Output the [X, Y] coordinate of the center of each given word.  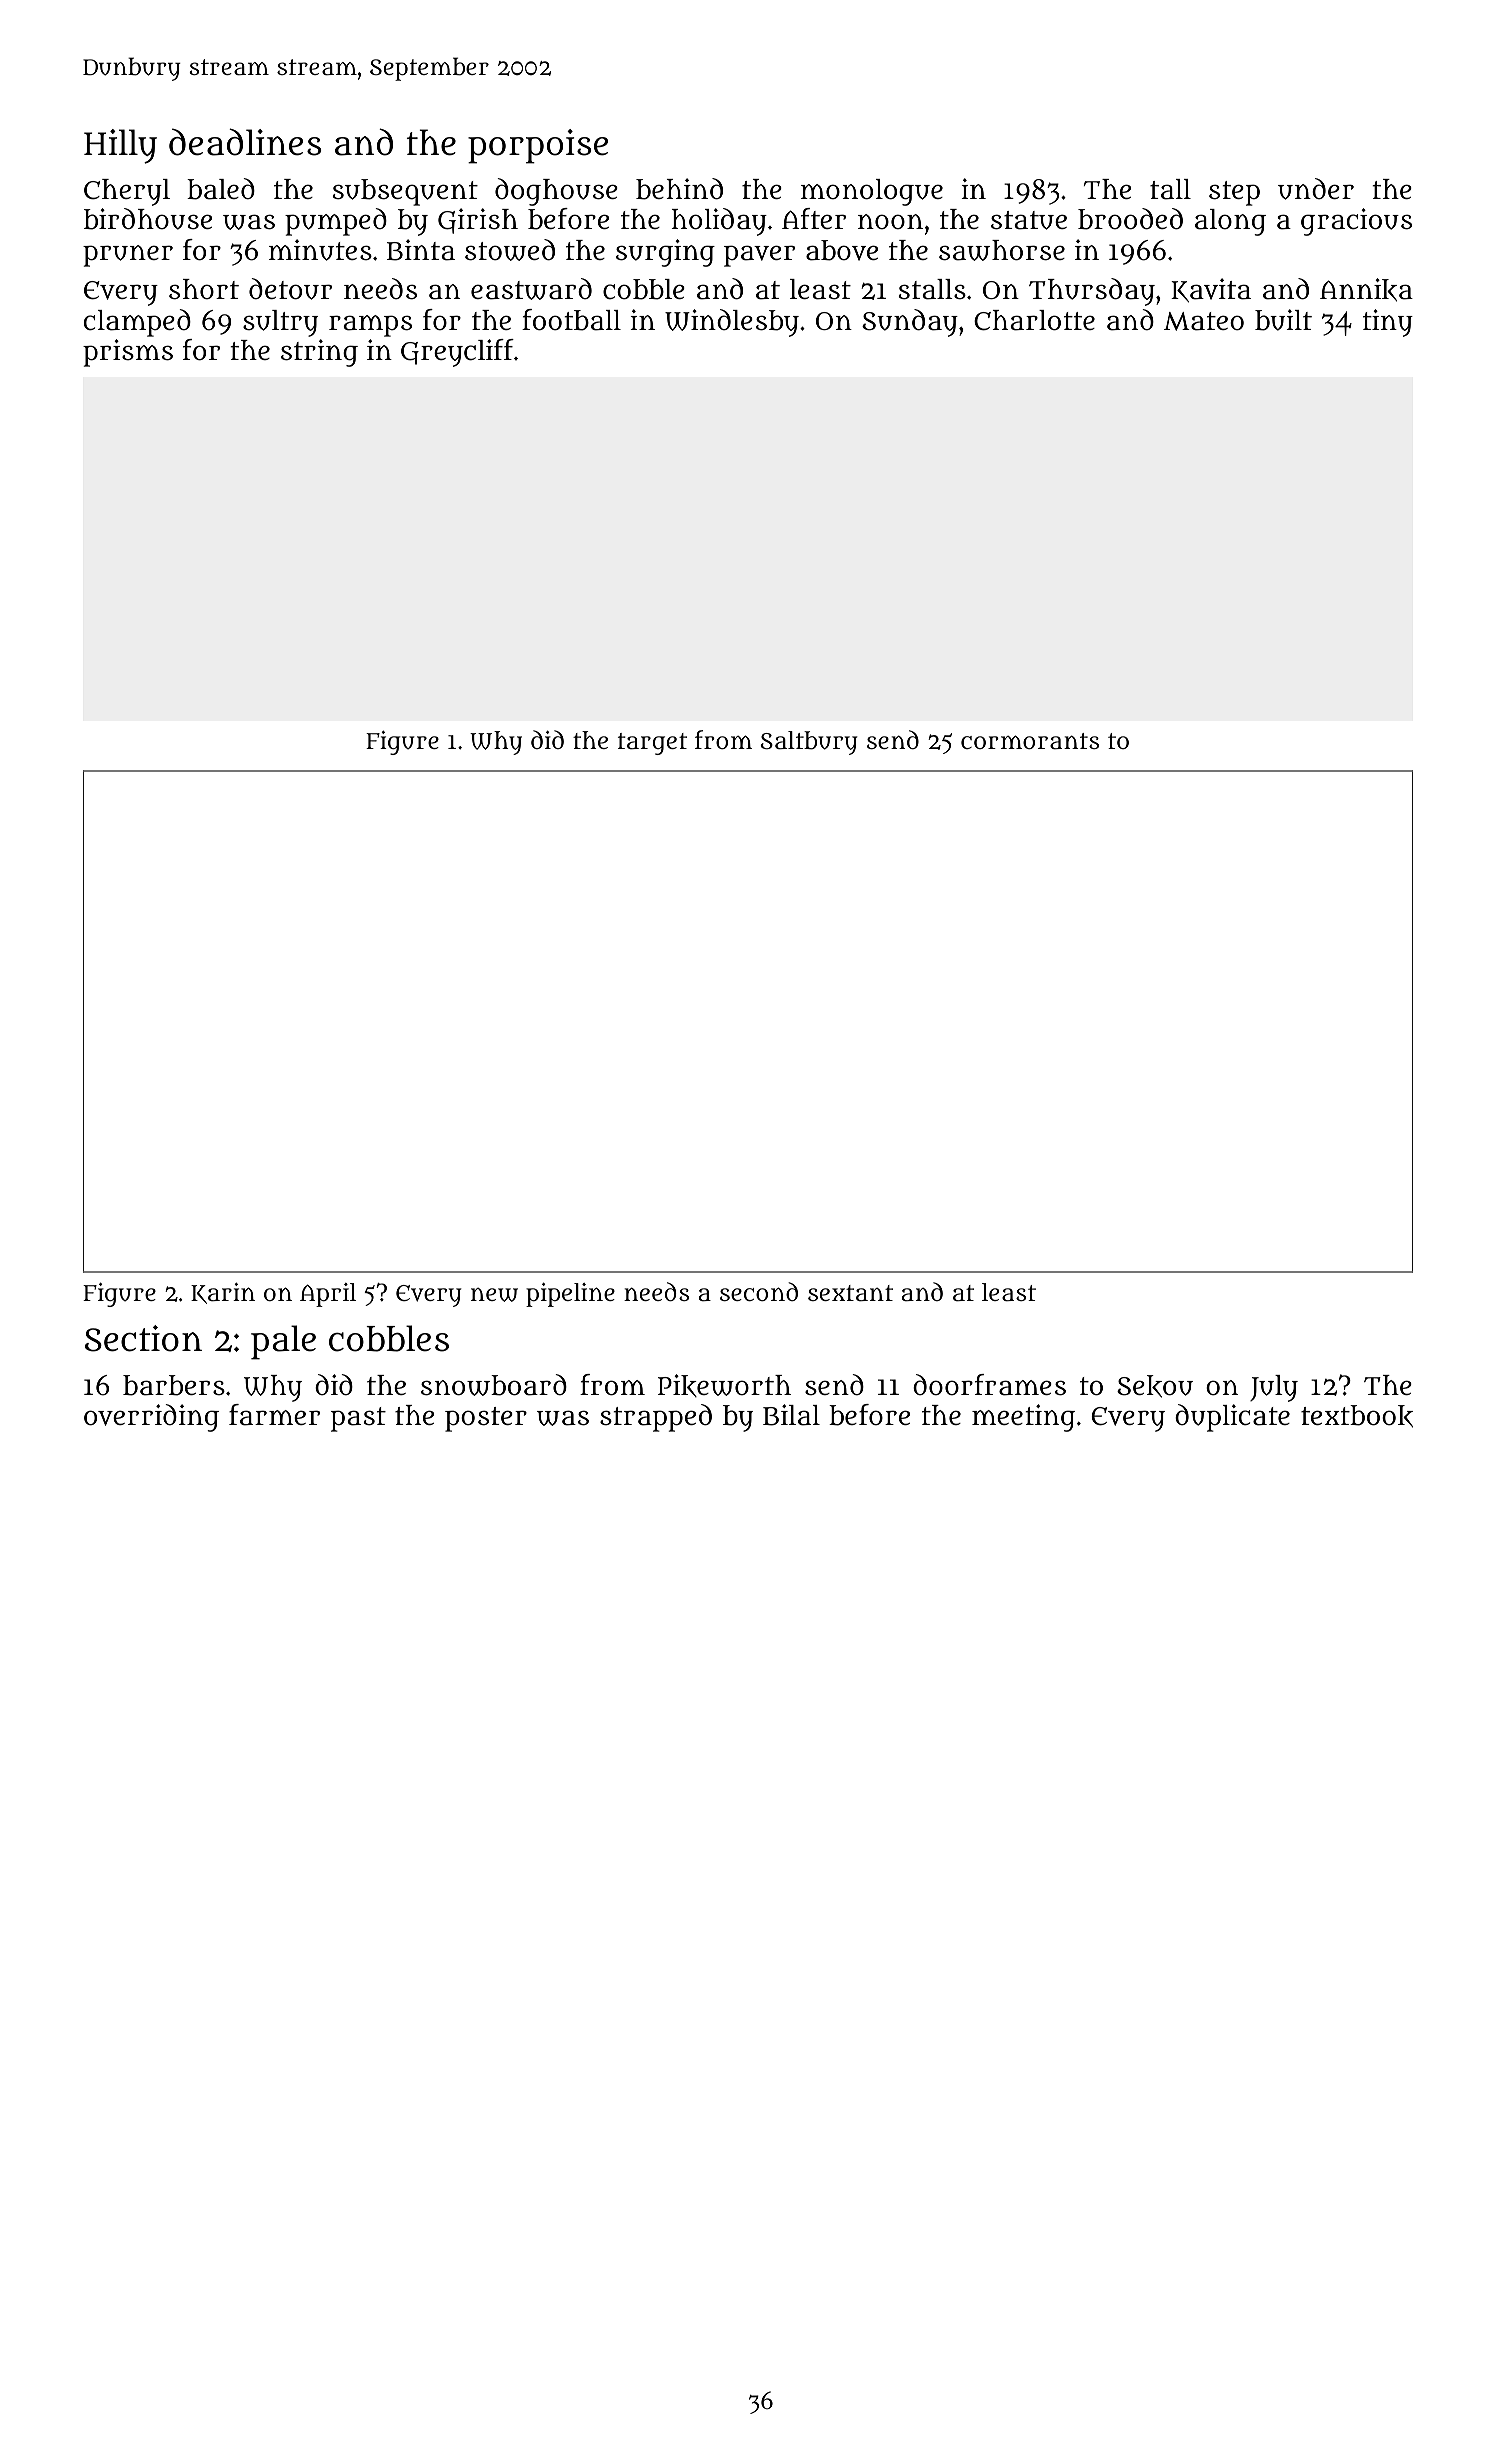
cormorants [1030, 741]
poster [486, 1419]
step [1234, 193]
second [759, 1291]
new [494, 1295]
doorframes [989, 1385]
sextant [850, 1293]
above [842, 250]
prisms [128, 353]
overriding [151, 1418]
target [652, 744]
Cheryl [127, 192]
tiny [1388, 323]
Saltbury [808, 743]
